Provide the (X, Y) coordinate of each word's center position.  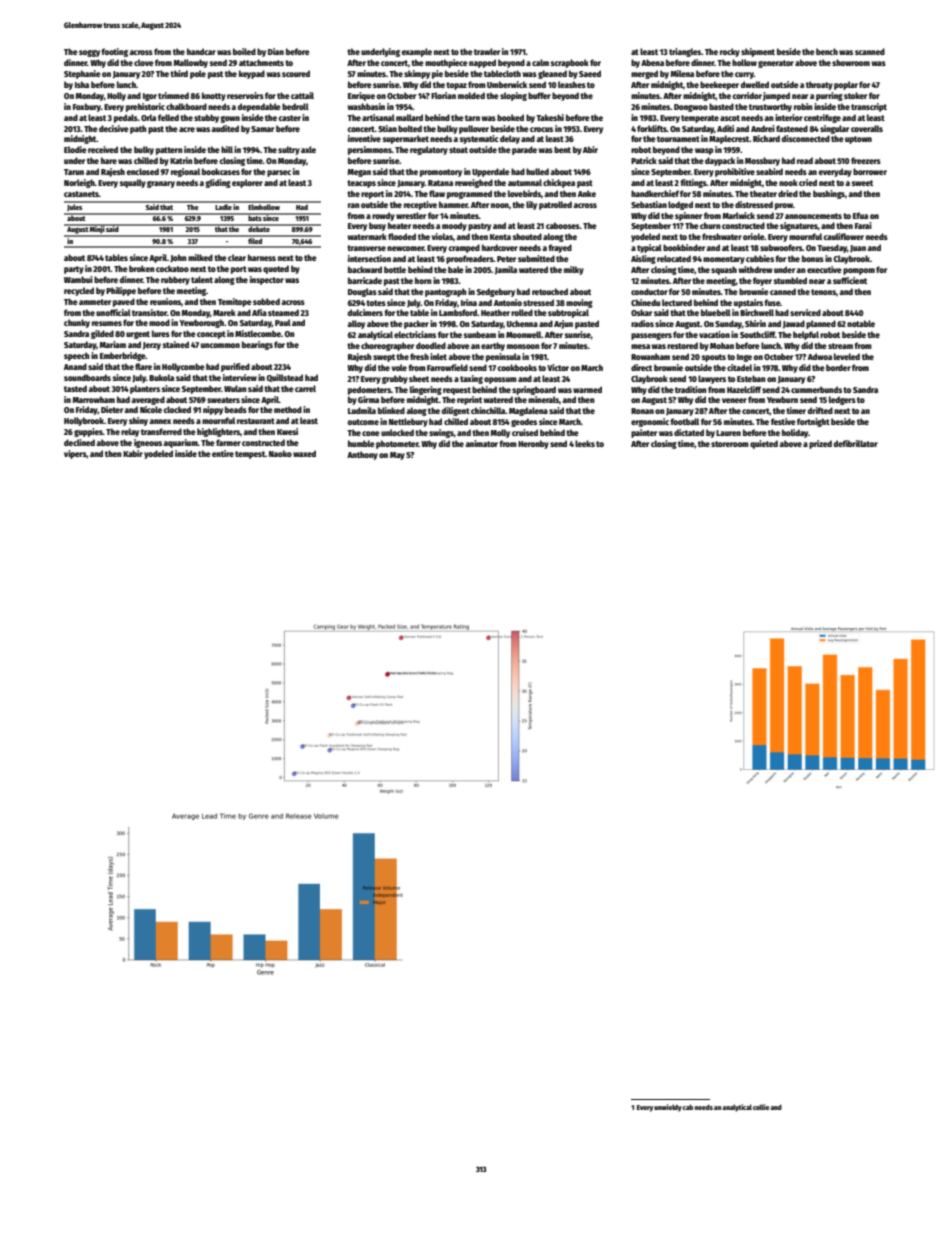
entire (223, 453)
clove (144, 62)
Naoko (280, 453)
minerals (543, 399)
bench (827, 51)
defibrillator (856, 443)
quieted (764, 444)
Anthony (362, 455)
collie (761, 1107)
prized (820, 444)
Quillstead (285, 378)
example (417, 52)
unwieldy (668, 1108)
